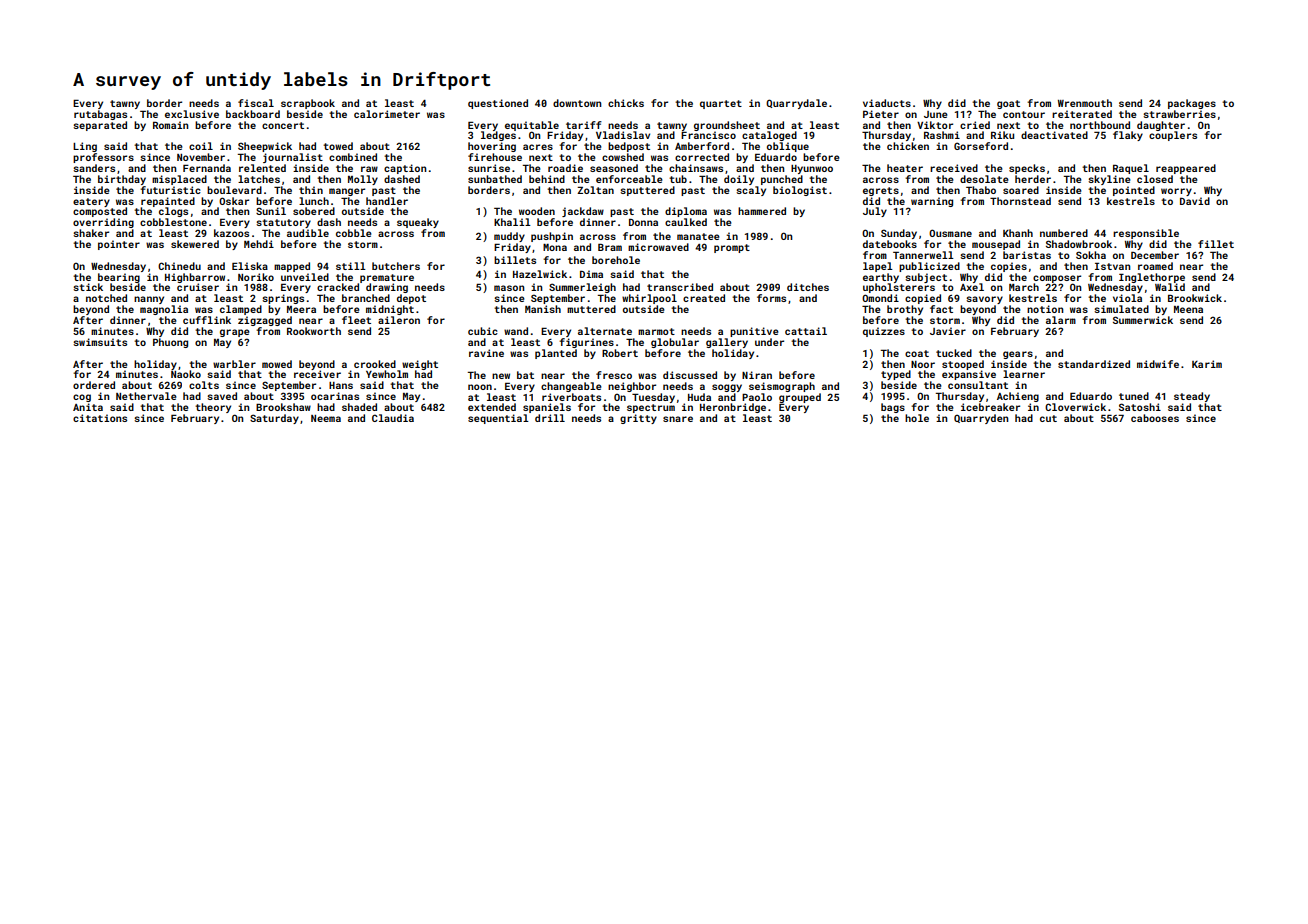 The image size is (1308, 924). Describe the element at coordinates (699, 397) in the screenshot. I see `Huda` at that location.
